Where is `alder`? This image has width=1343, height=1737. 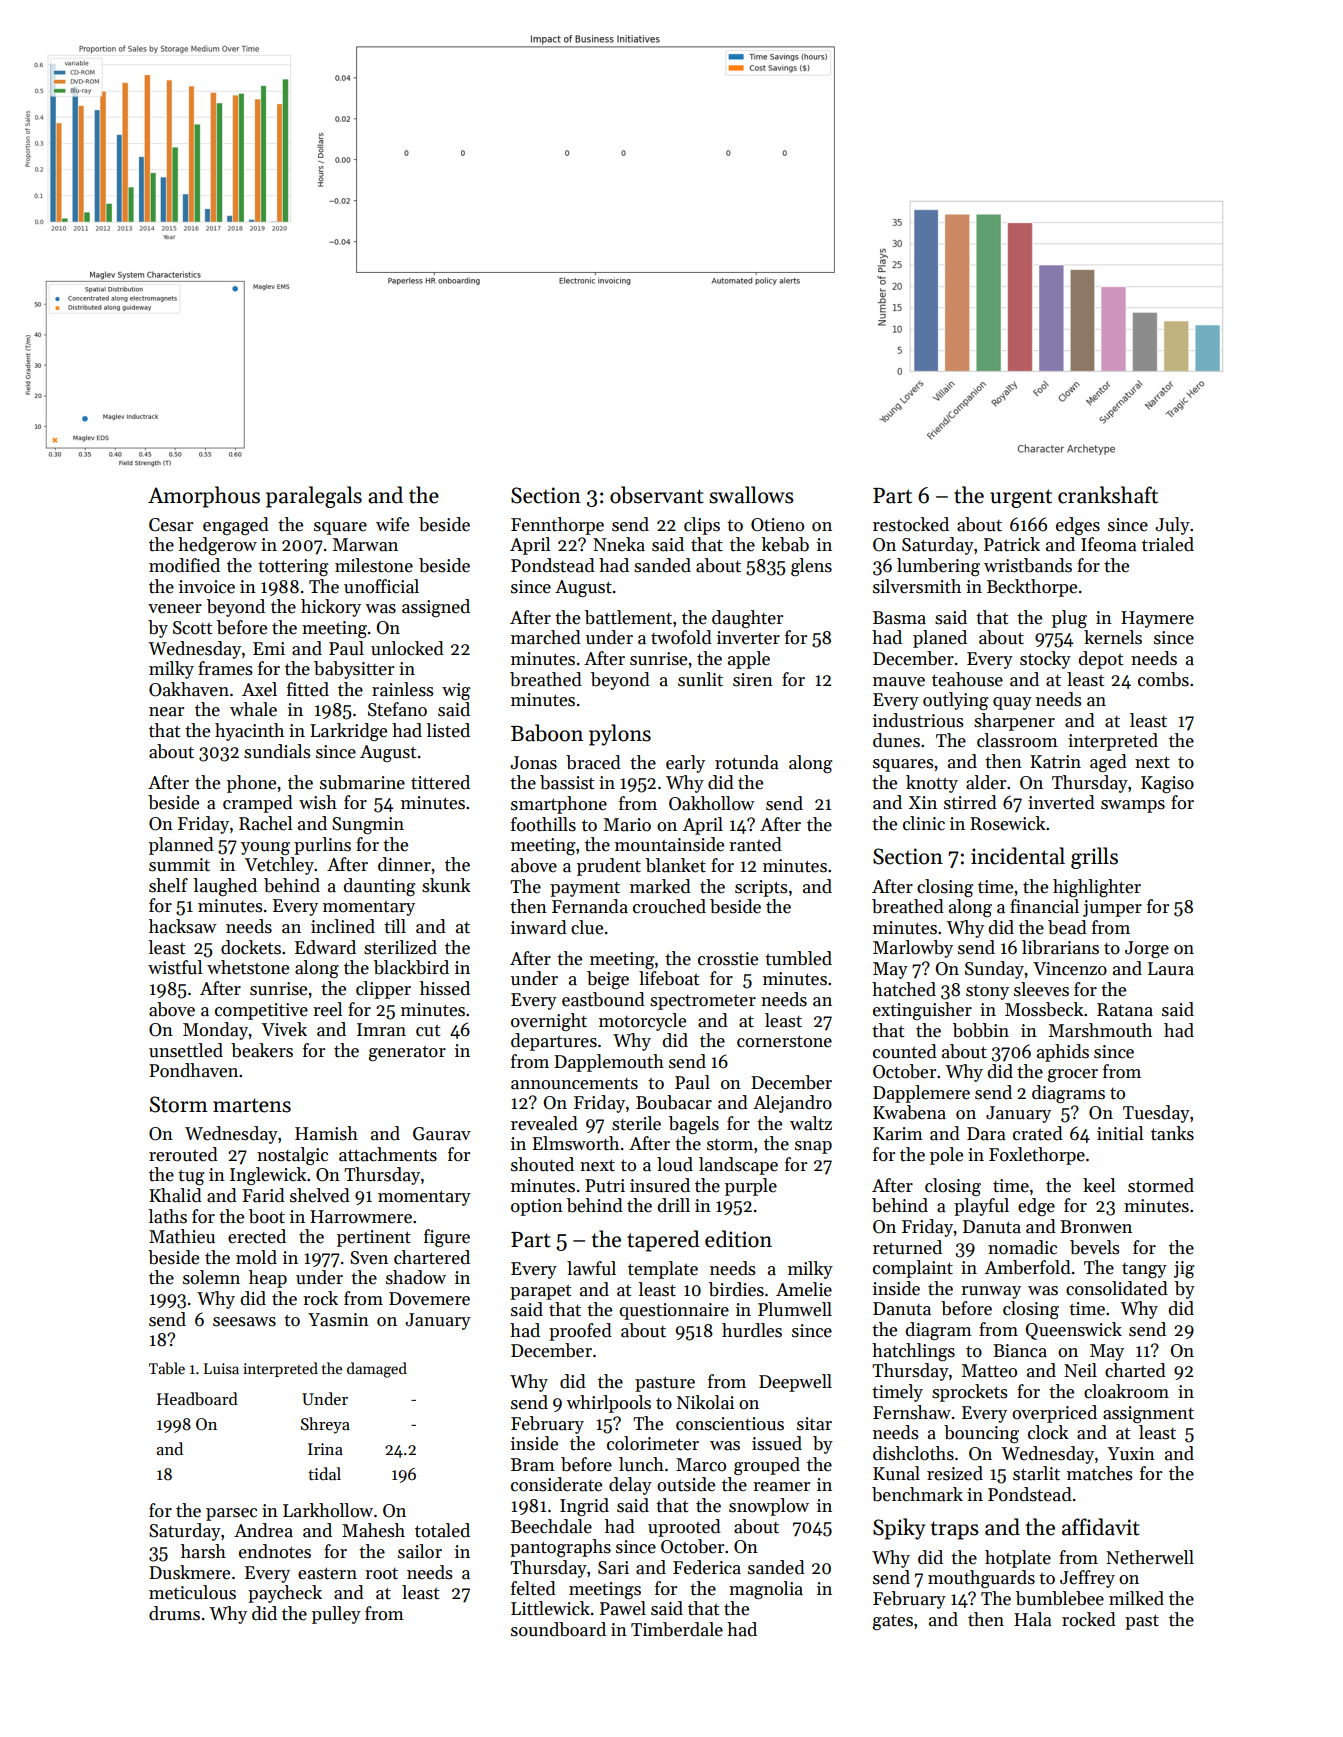 alder is located at coordinates (986, 782).
